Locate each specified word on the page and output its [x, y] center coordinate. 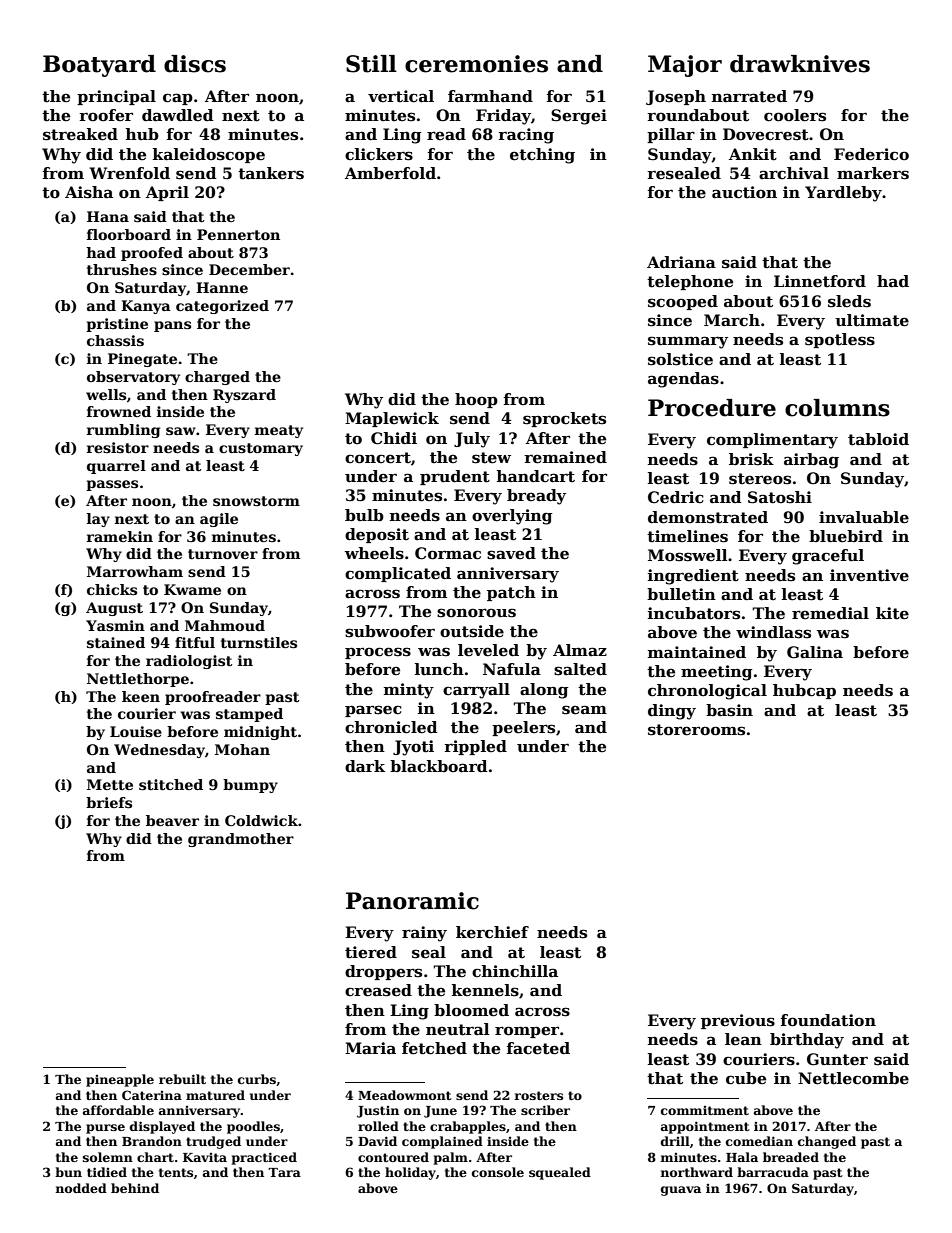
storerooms [696, 730]
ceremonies [476, 64]
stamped [249, 715]
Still [371, 64]
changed [827, 1142]
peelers [523, 728]
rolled [378, 1126]
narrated [749, 96]
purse [105, 1129]
